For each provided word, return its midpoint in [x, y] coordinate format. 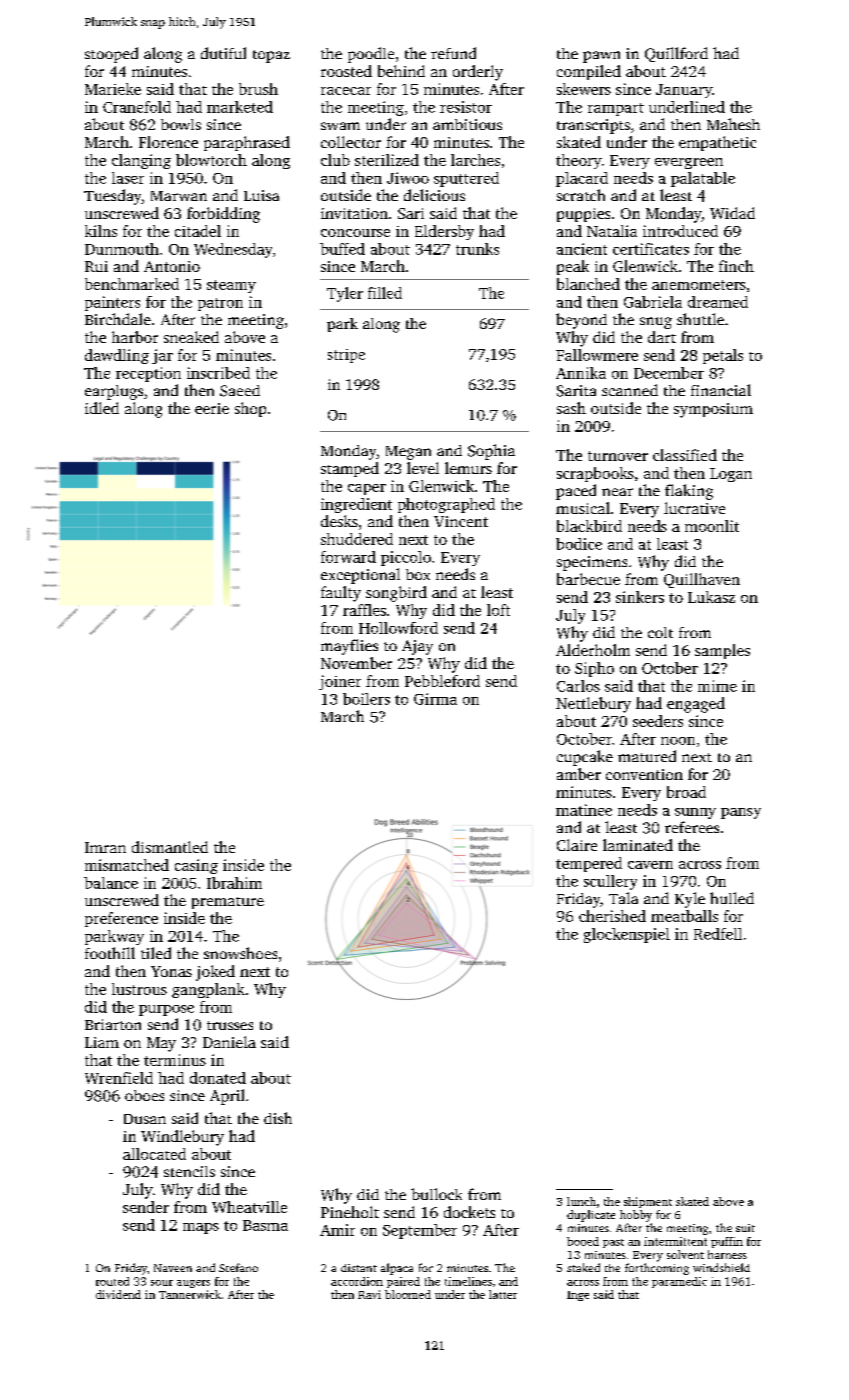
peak [573, 267]
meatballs [684, 916]
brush [258, 89]
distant [359, 1268]
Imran [105, 847]
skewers [584, 89]
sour [162, 1283]
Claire [577, 845]
